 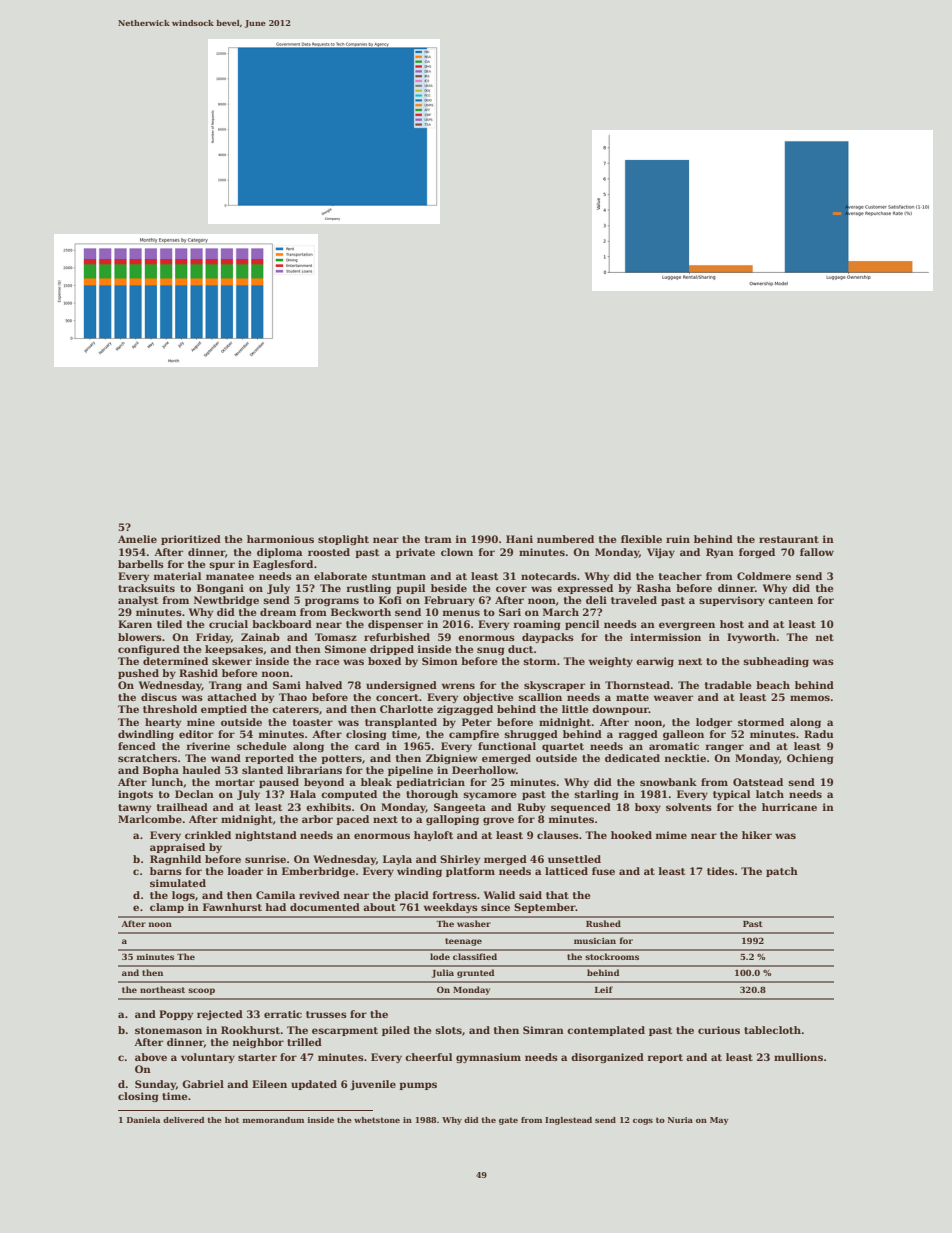 I want to click on hiker, so click(x=757, y=835).
